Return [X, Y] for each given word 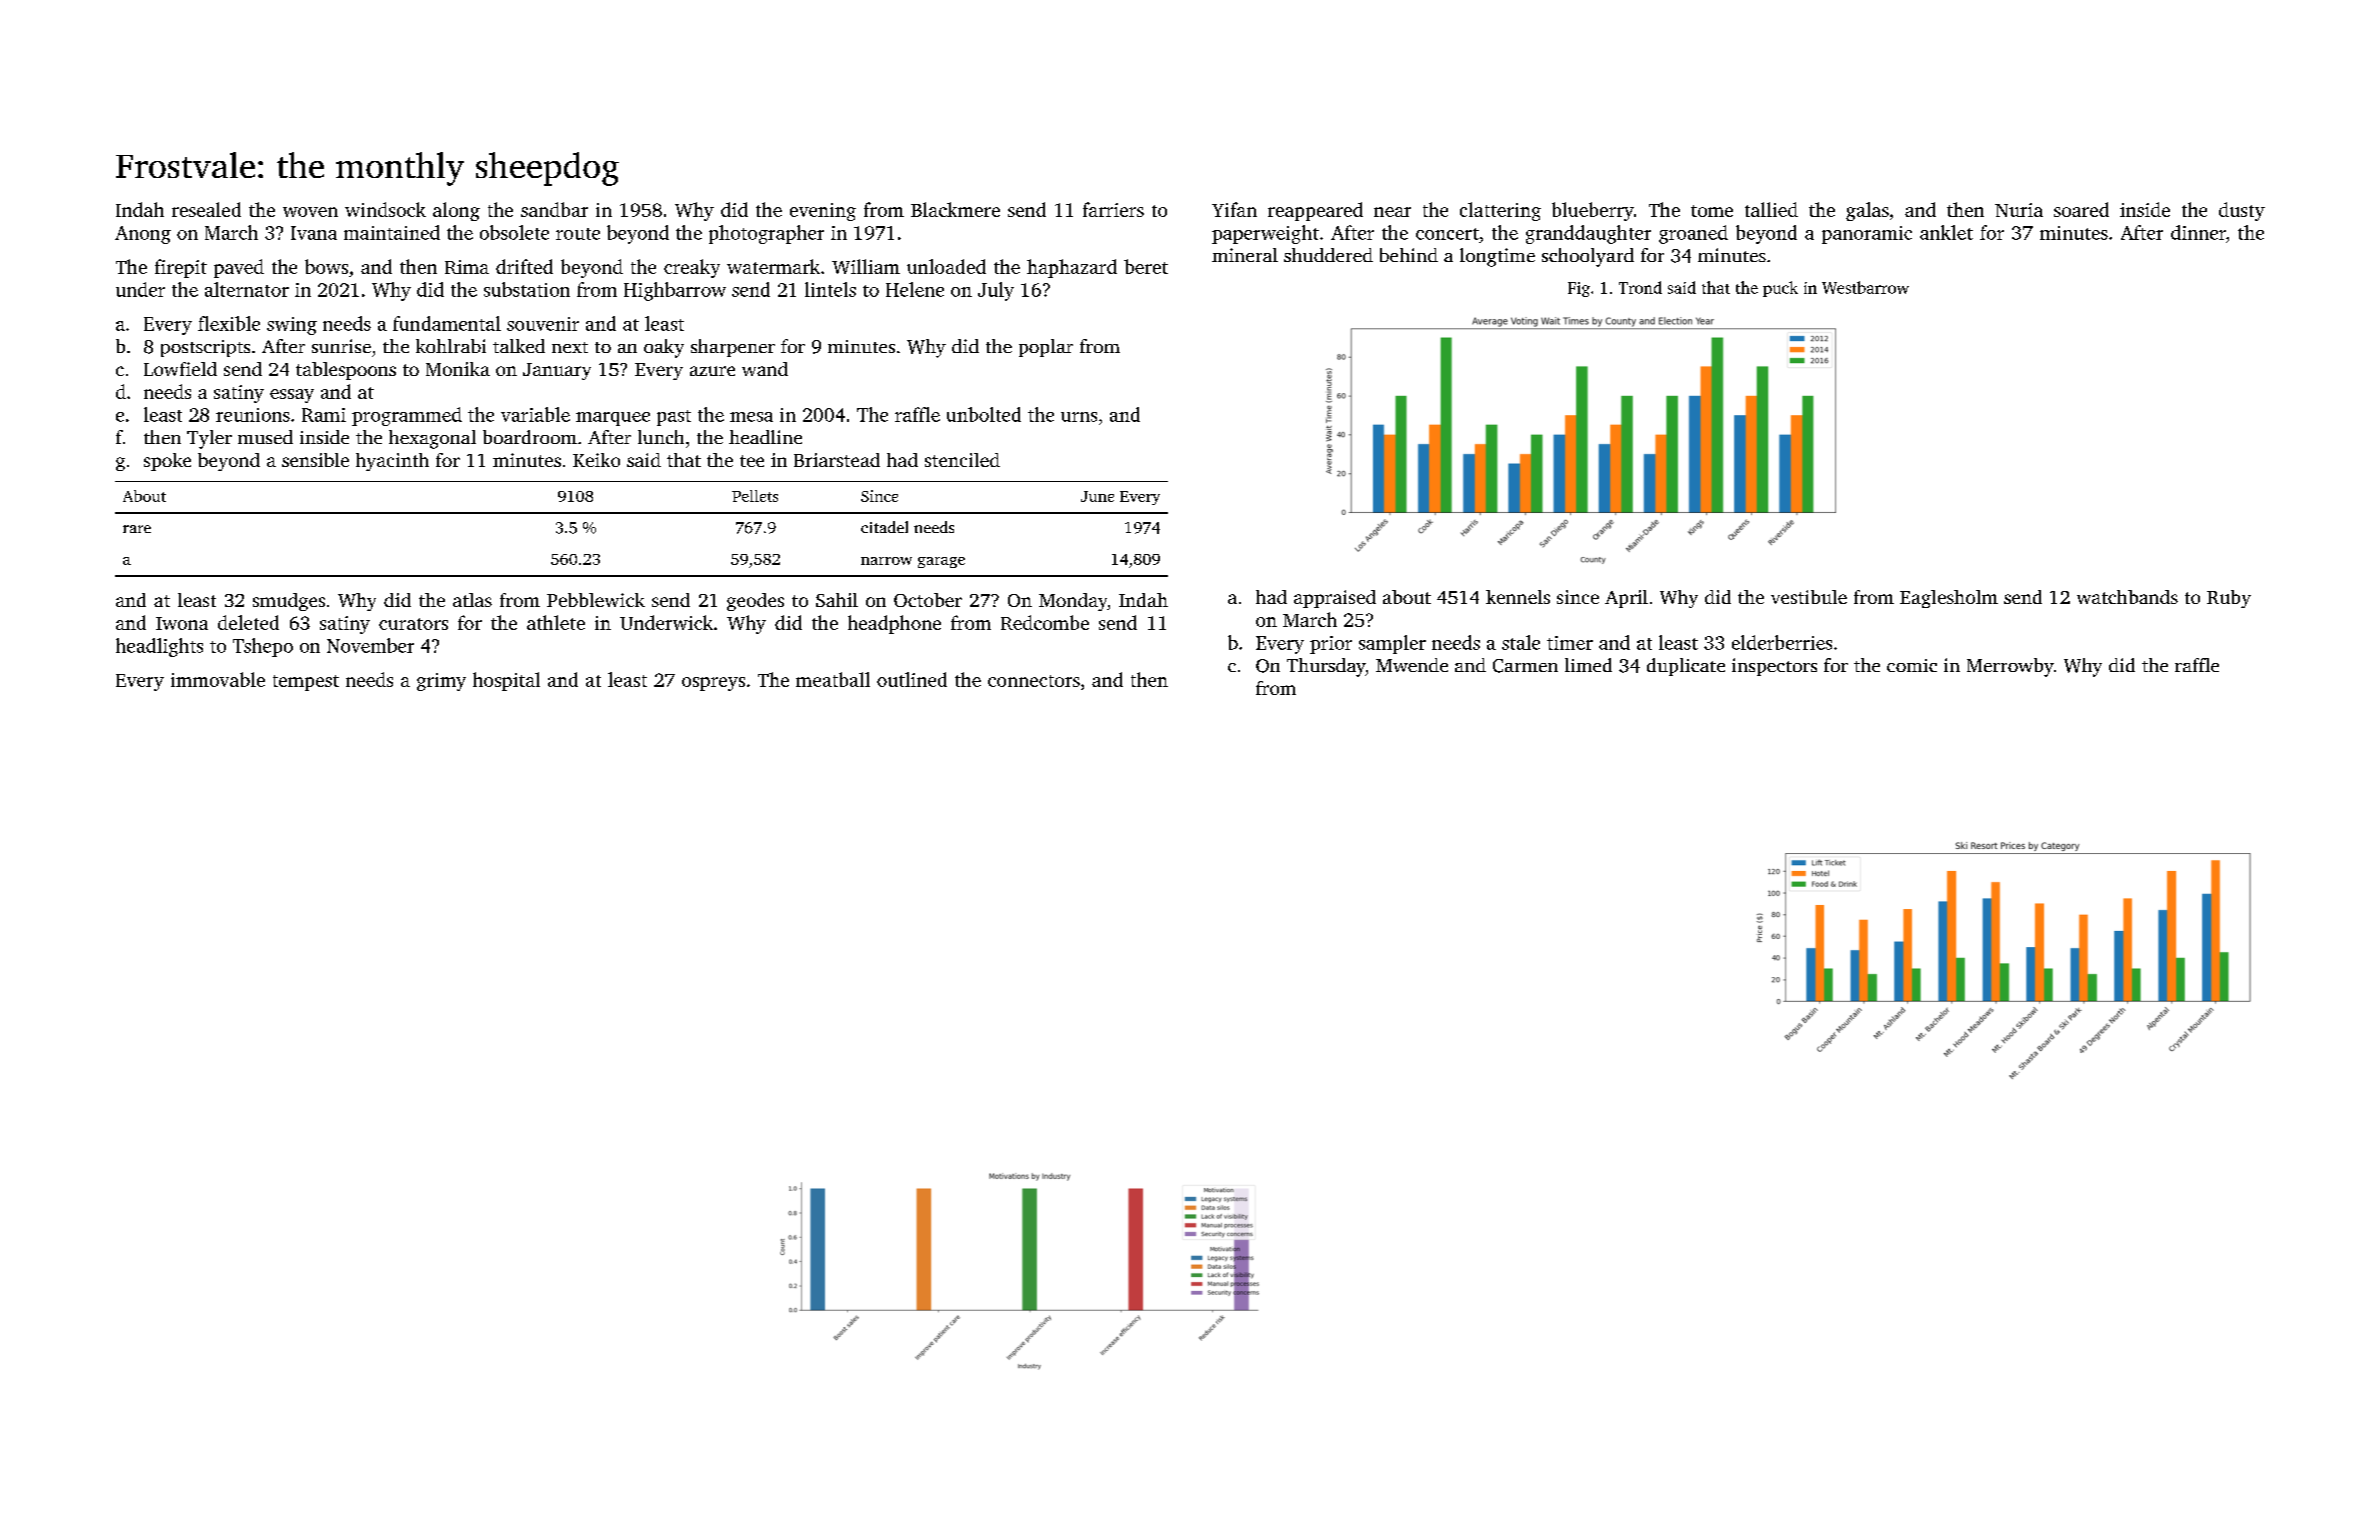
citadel [884, 527]
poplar [1046, 348]
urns [1079, 417]
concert [1447, 234]
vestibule [1809, 597]
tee [752, 461]
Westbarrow [1865, 287]
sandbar [554, 209]
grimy [441, 682]
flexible [229, 323]
